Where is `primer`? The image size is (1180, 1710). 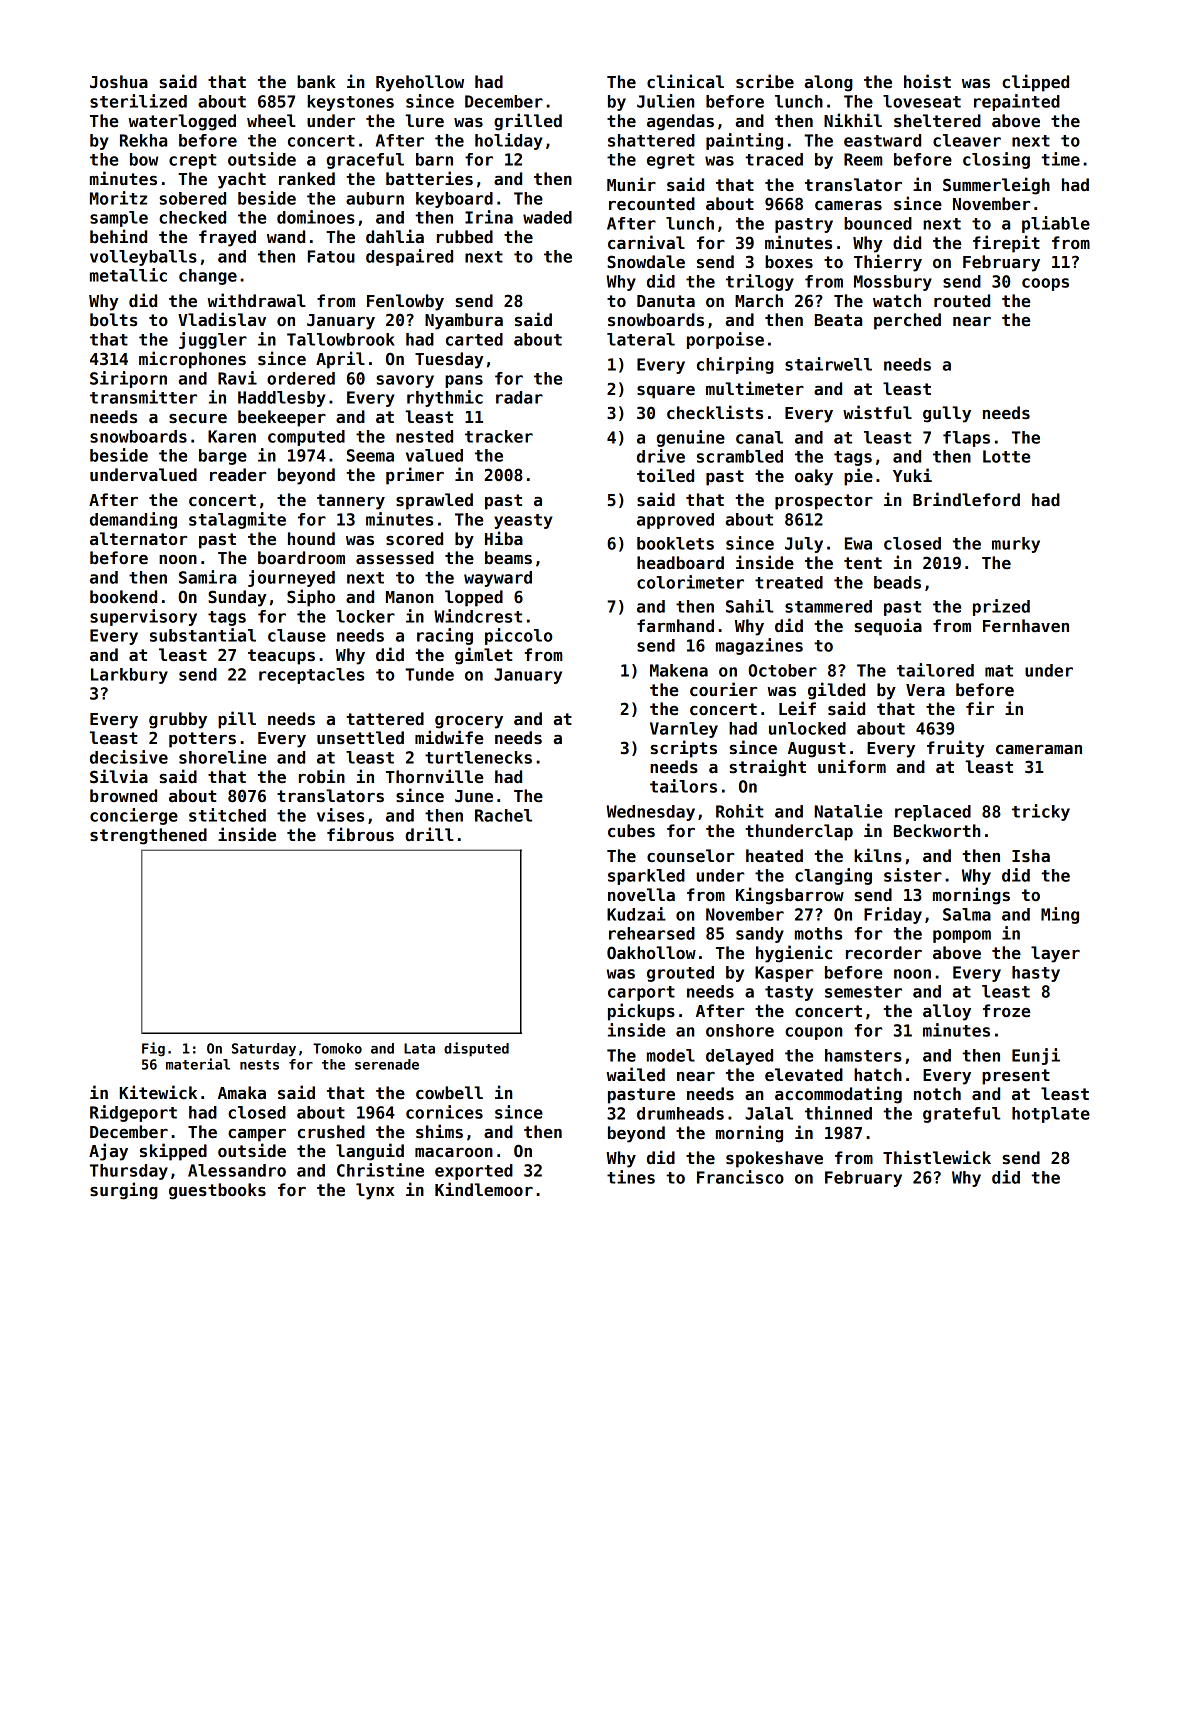 primer is located at coordinates (415, 476).
